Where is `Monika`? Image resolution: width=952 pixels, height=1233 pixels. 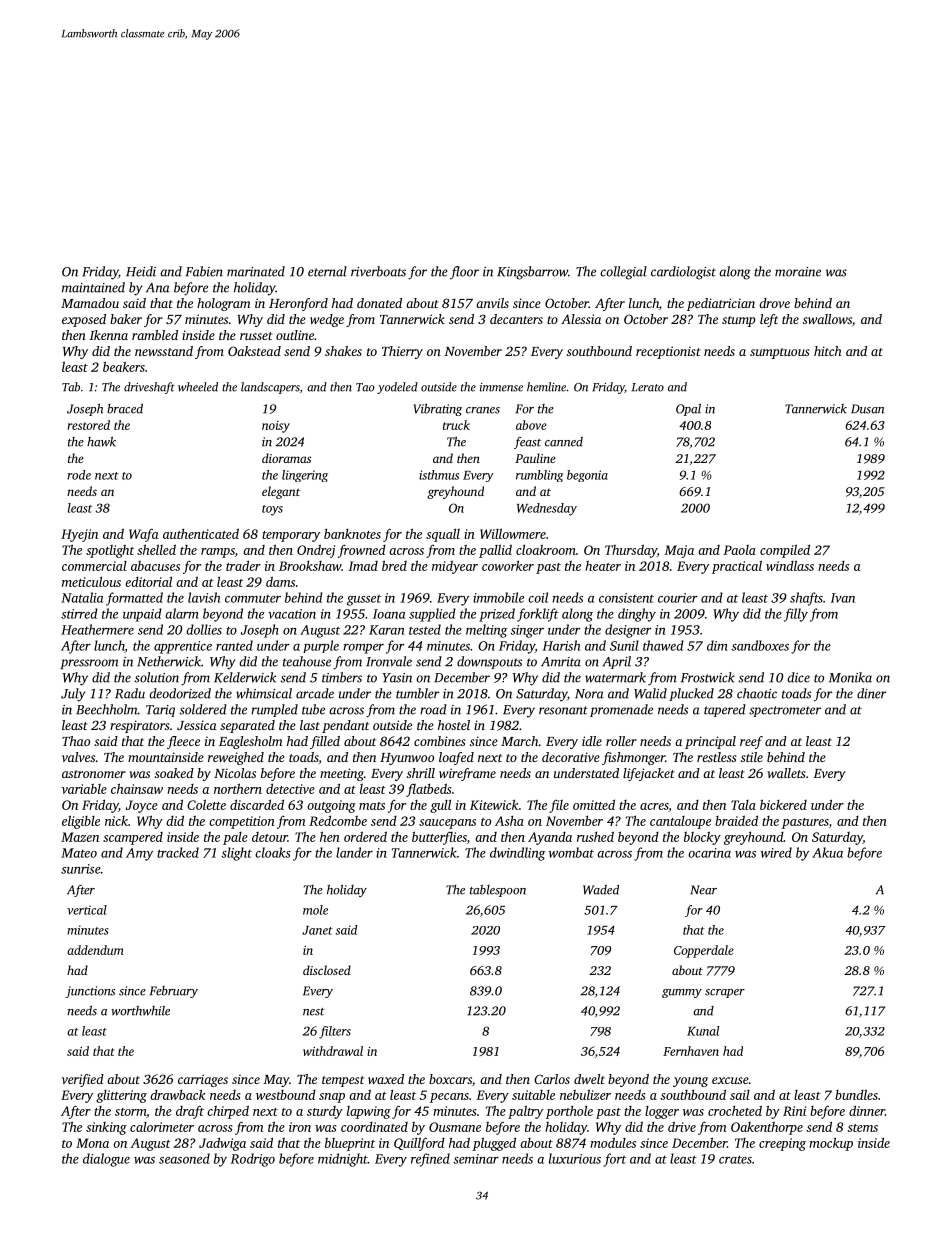 Monika is located at coordinates (850, 677).
